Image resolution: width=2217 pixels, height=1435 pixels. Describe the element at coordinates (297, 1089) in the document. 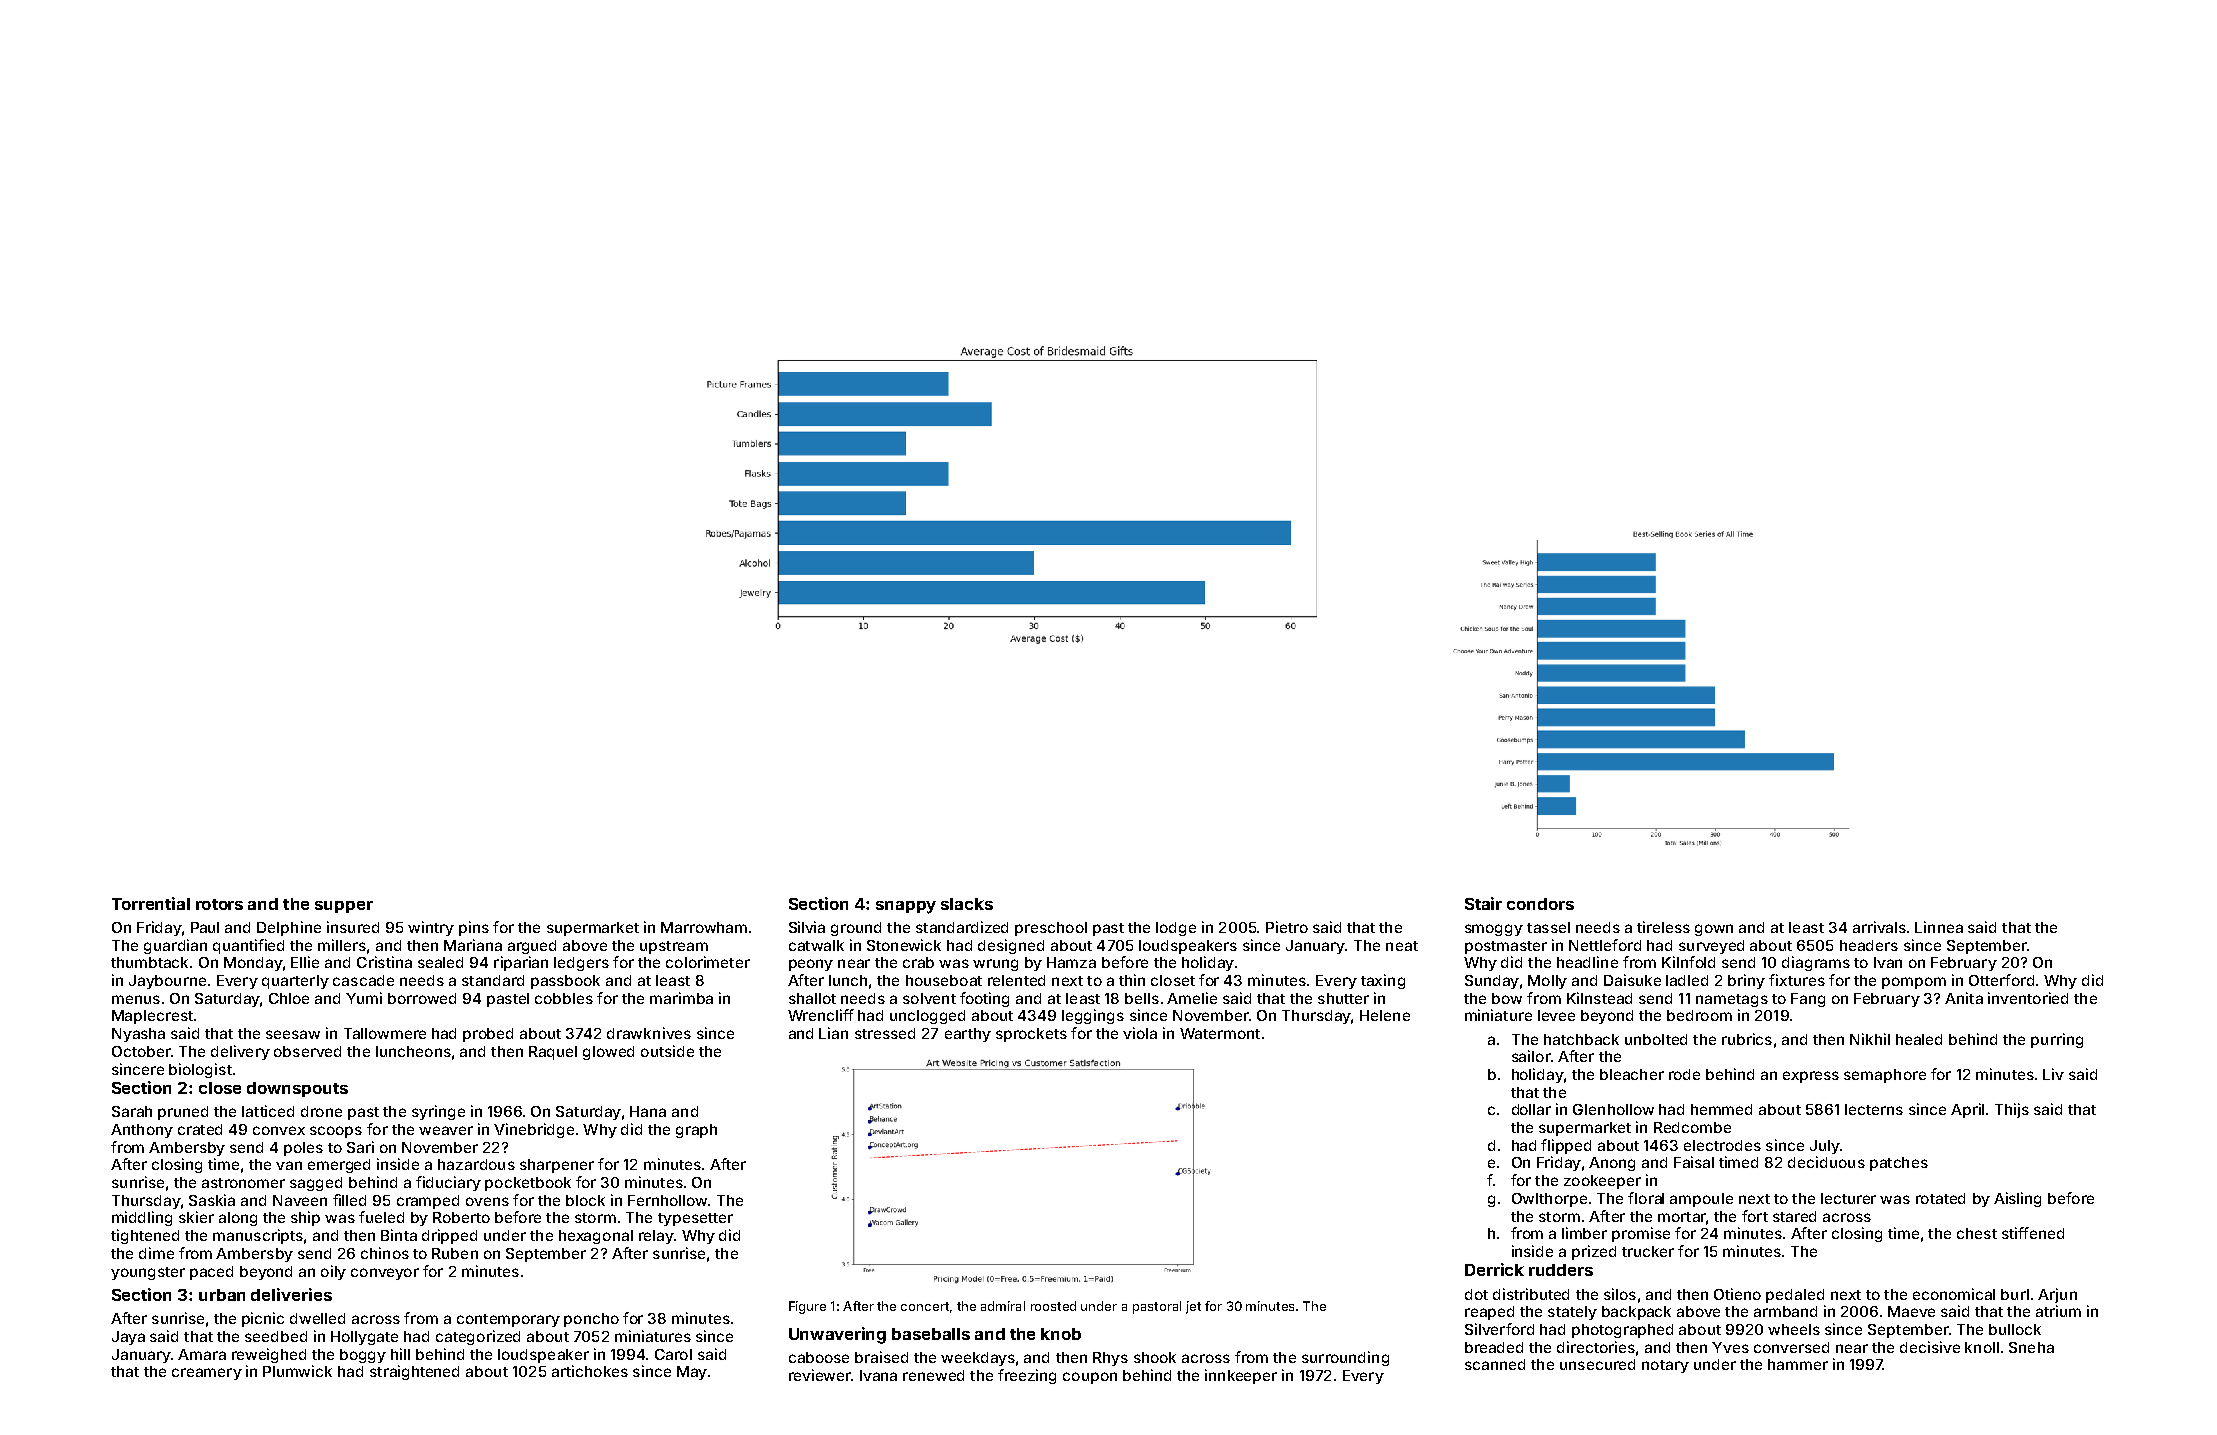

I see `downspouts` at that location.
